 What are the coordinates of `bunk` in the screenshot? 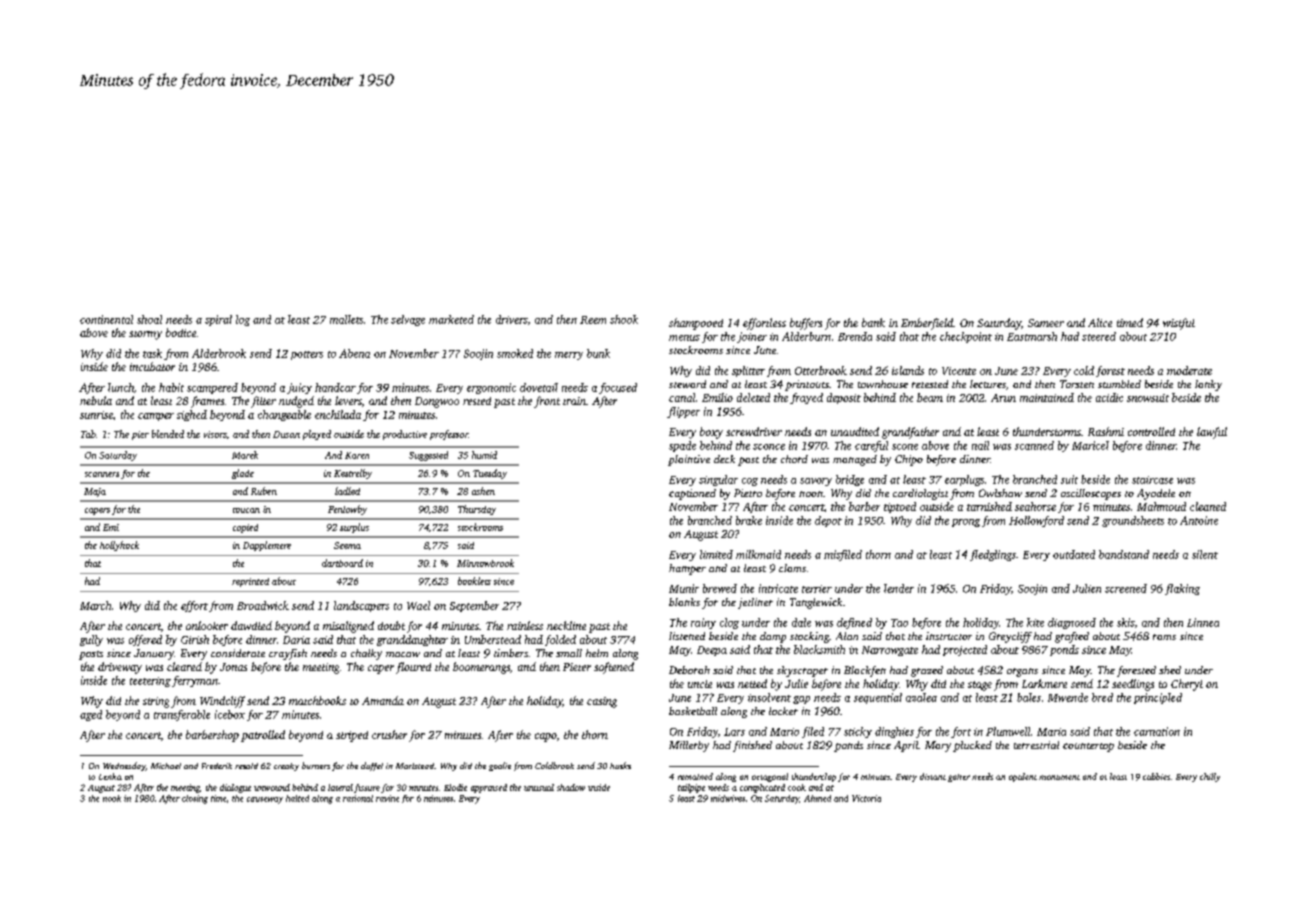 It's located at (598, 353).
